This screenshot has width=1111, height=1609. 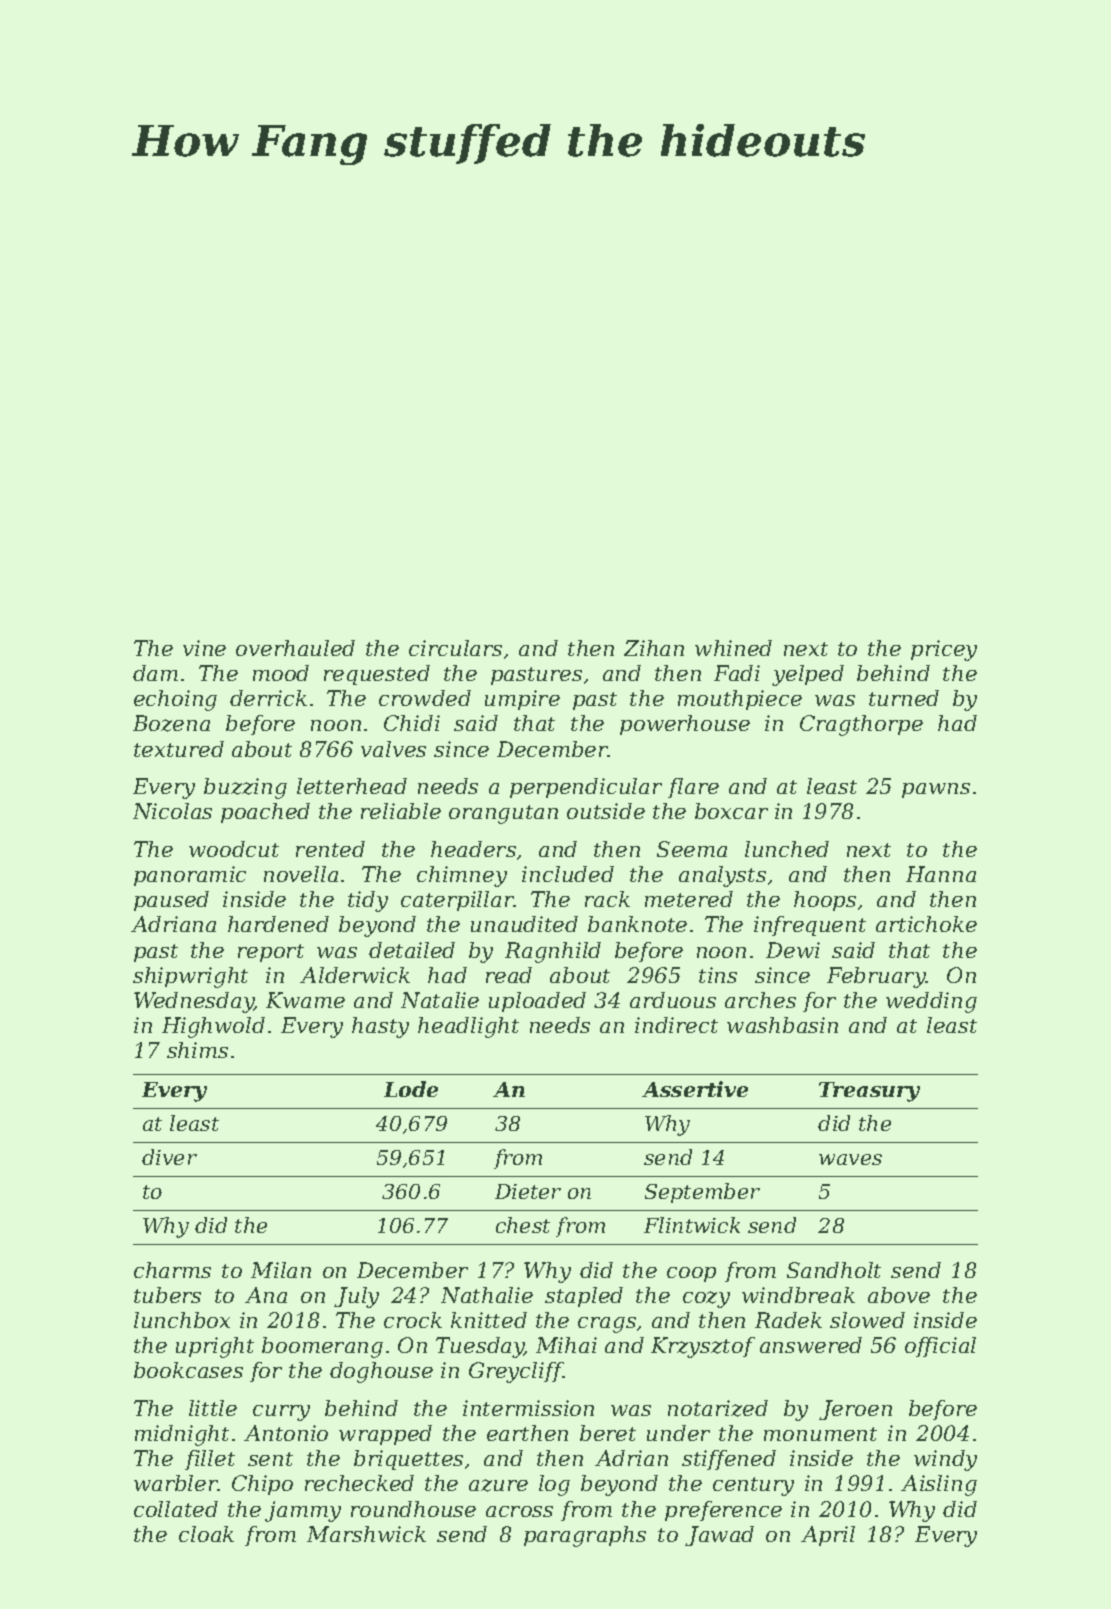 What do you see at coordinates (519, 1511) in the screenshot?
I see `across` at bounding box center [519, 1511].
